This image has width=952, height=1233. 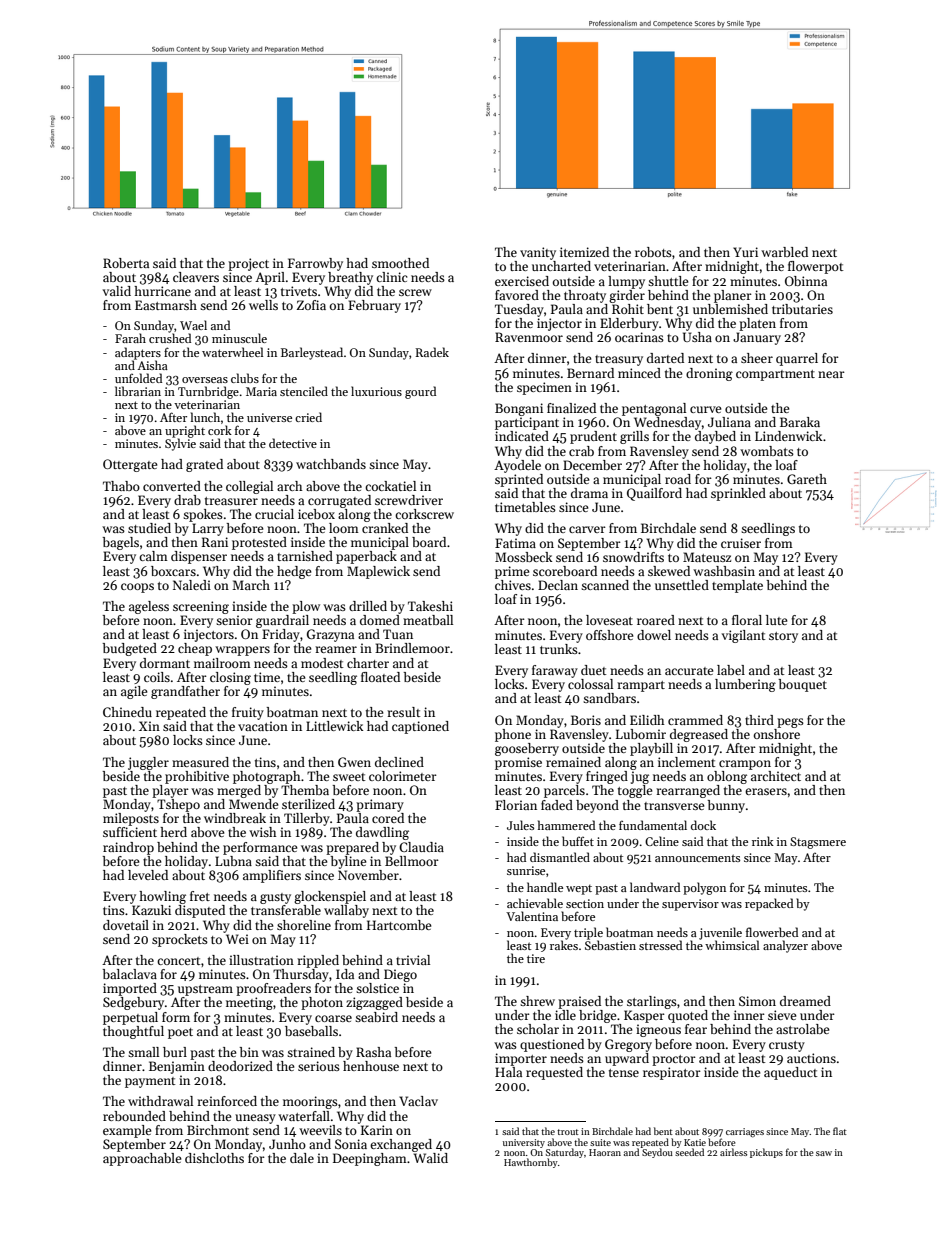 I want to click on cruiser, so click(x=741, y=543).
